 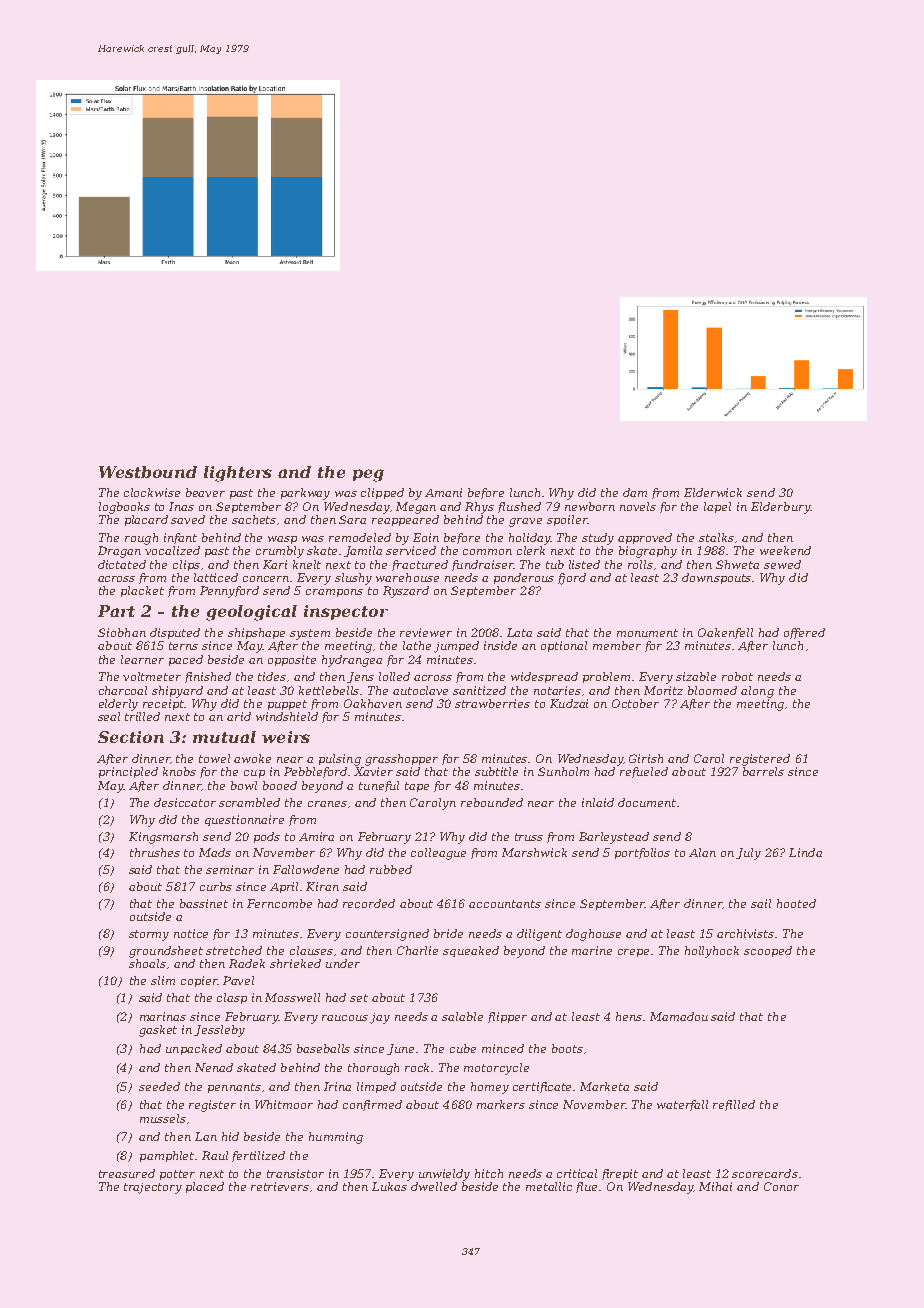 What do you see at coordinates (158, 1031) in the image?
I see `gasket` at bounding box center [158, 1031].
